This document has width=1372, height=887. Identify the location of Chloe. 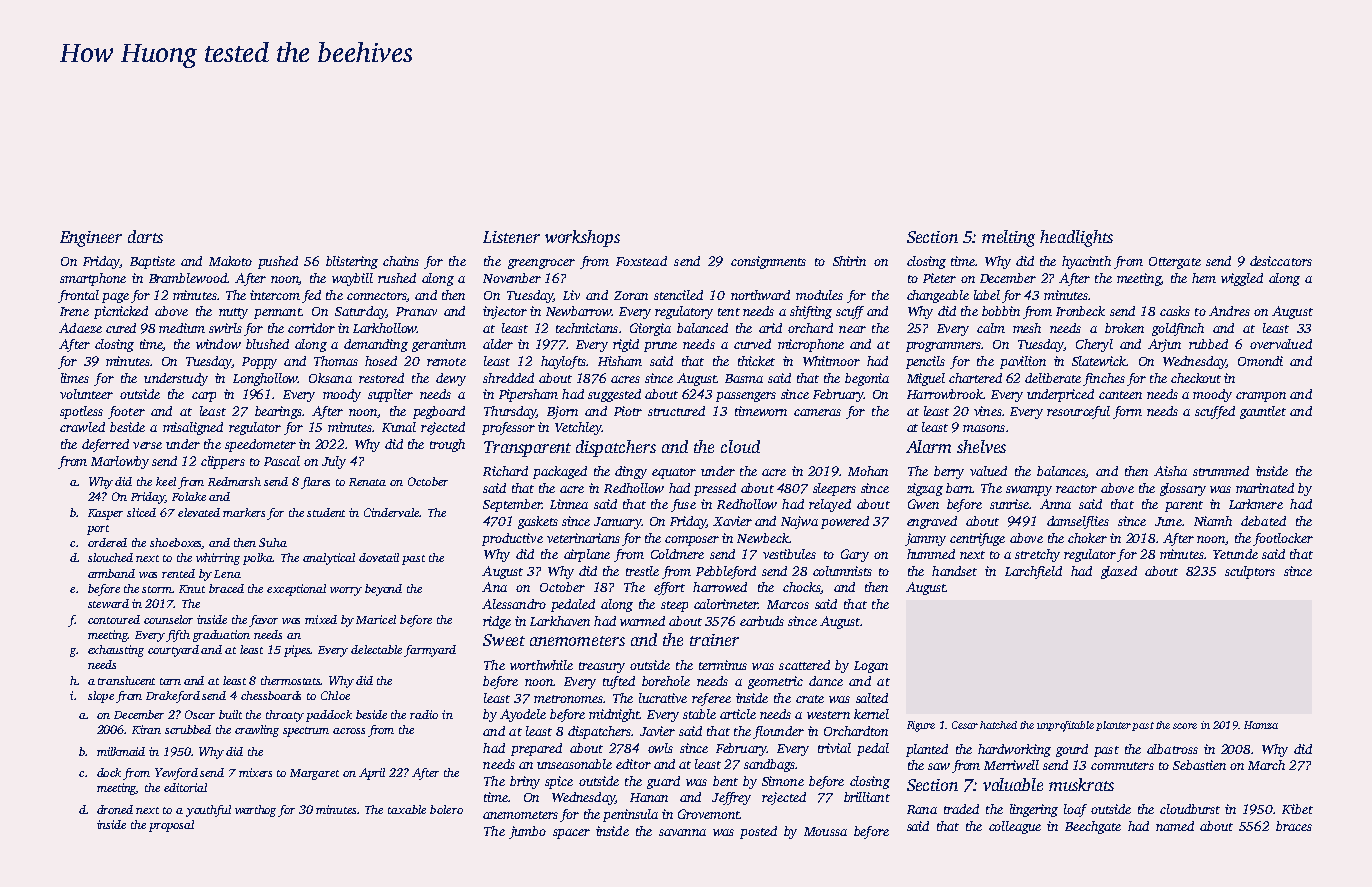
(335, 695).
